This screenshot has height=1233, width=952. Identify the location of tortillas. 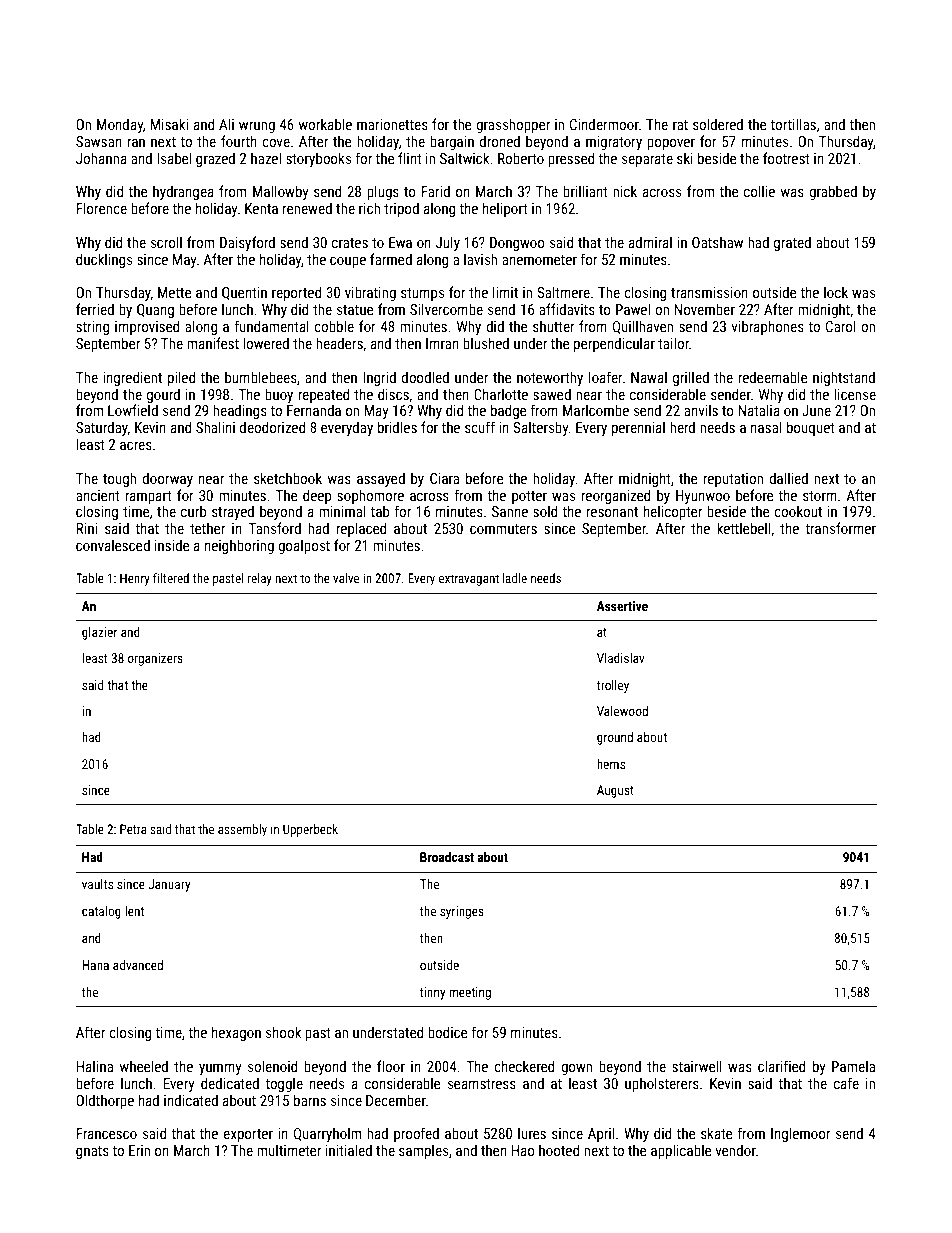
(793, 124).
